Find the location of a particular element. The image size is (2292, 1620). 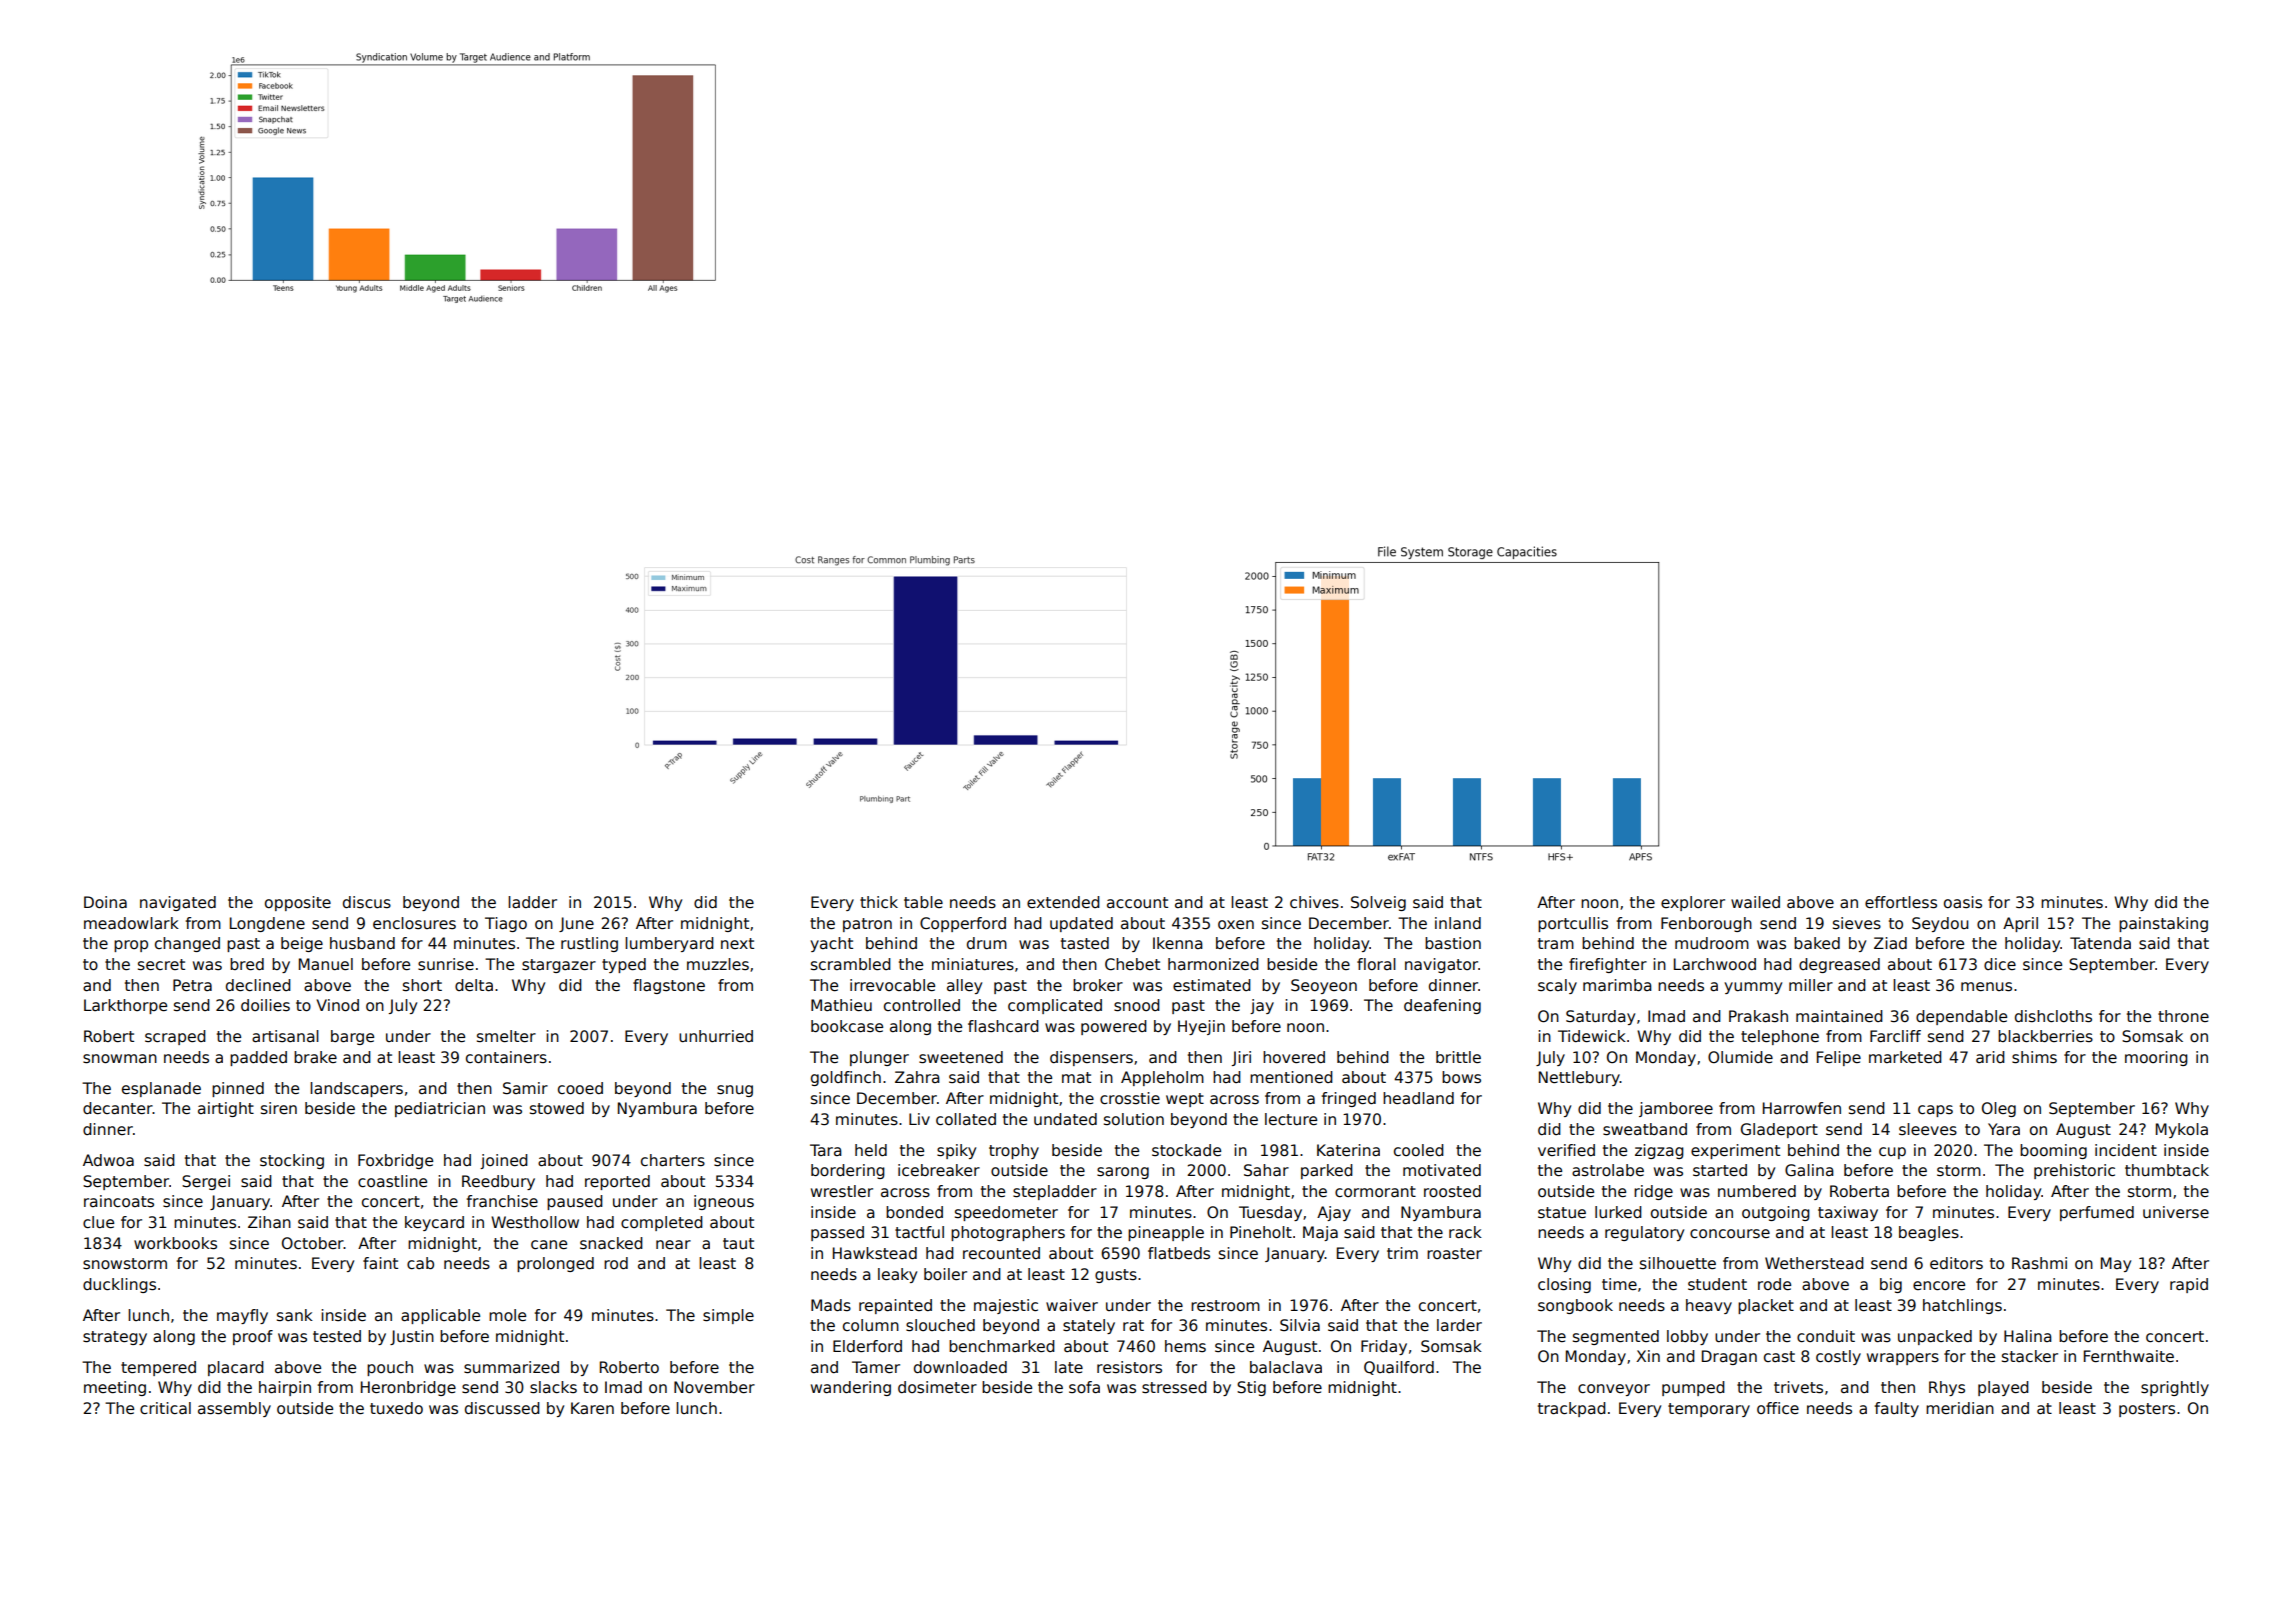

assembly is located at coordinates (234, 1409).
